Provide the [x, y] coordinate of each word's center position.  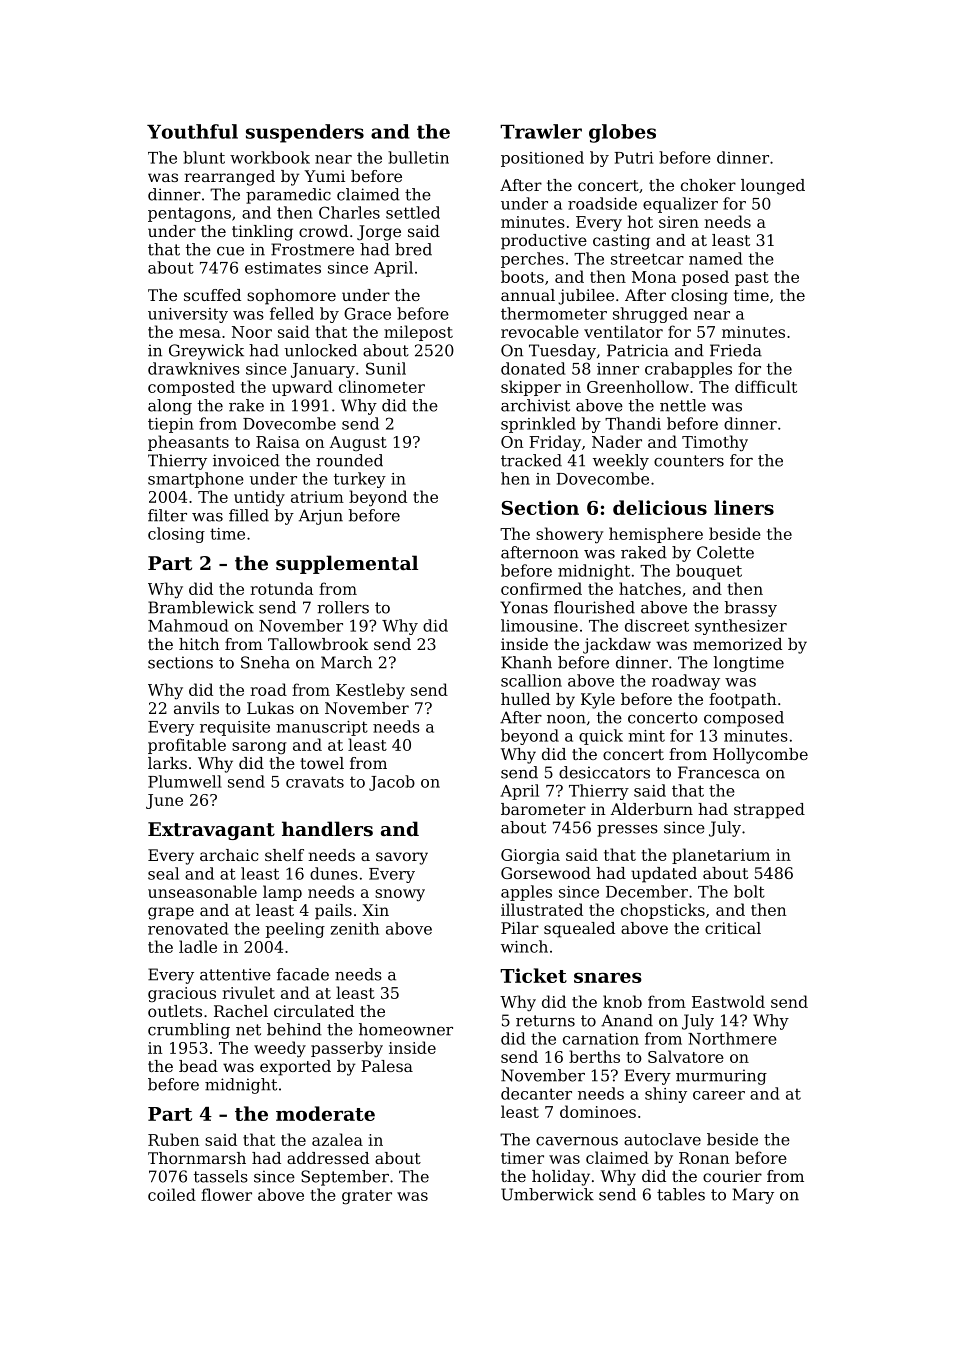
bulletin [418, 157]
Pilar [520, 928]
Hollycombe [760, 756]
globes [622, 133]
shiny [666, 1095]
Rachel [241, 1011]
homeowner [406, 1029]
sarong [259, 748]
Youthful [192, 131]
